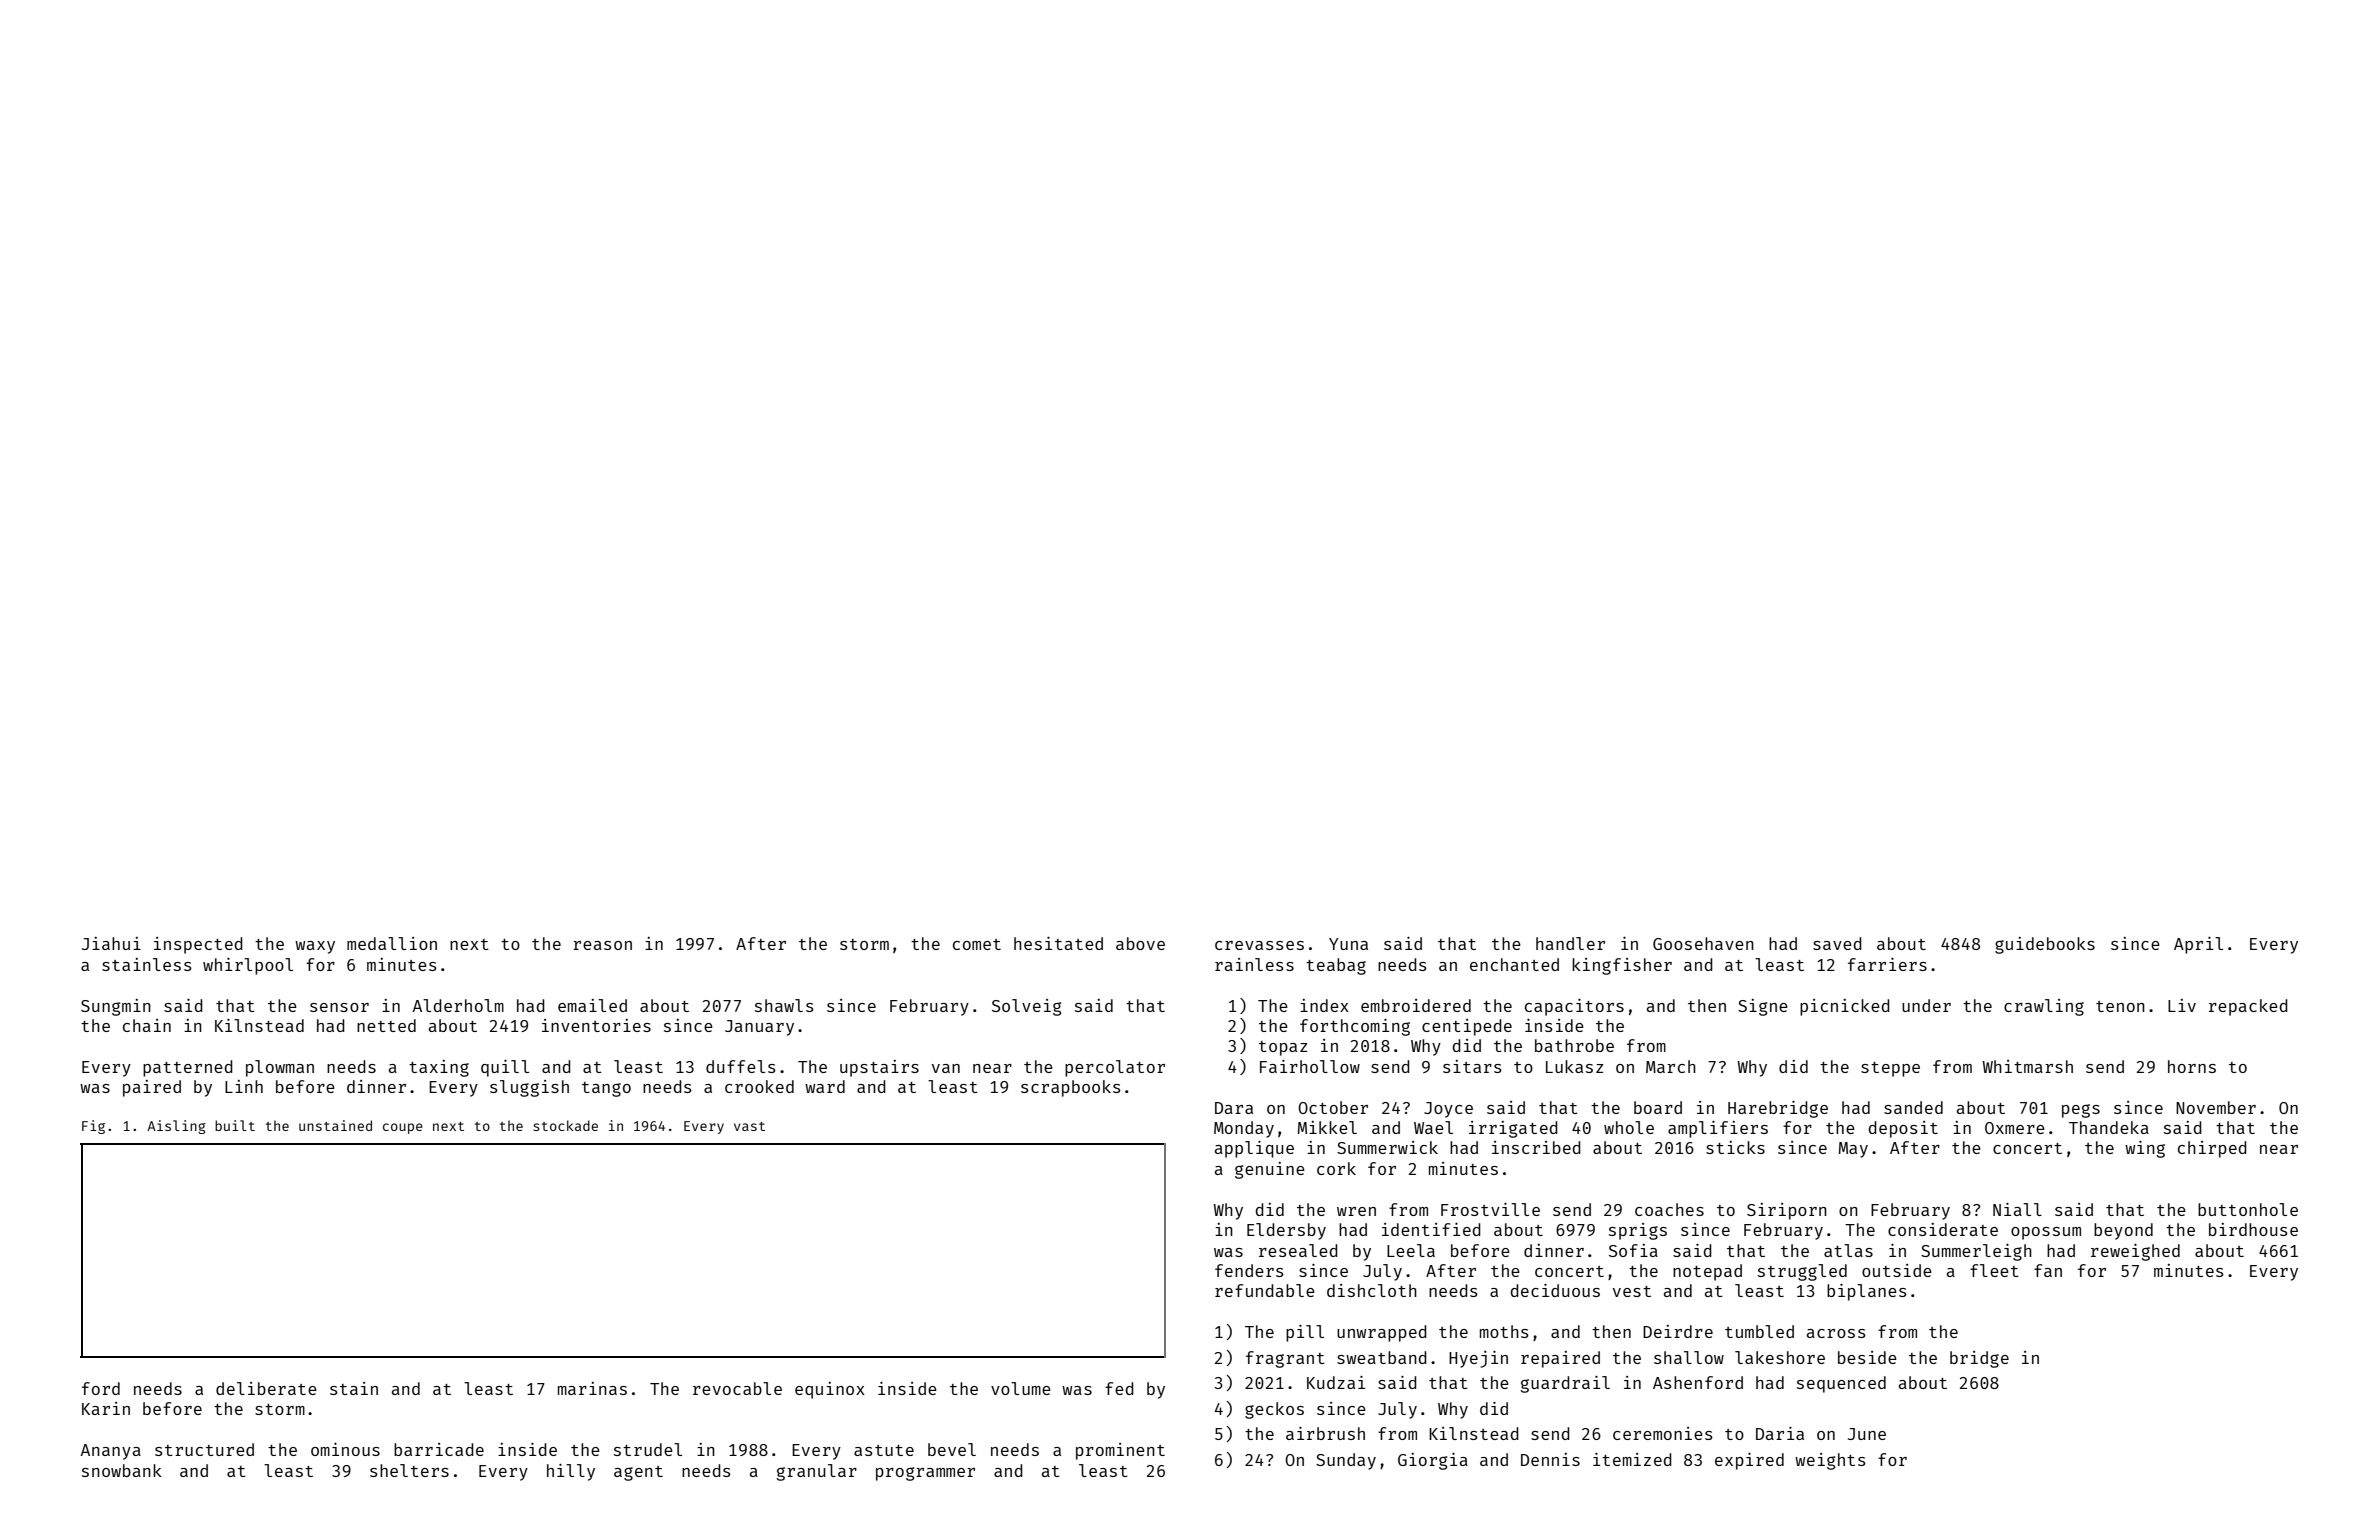  What do you see at coordinates (1285, 1359) in the page?
I see `fragrant` at bounding box center [1285, 1359].
